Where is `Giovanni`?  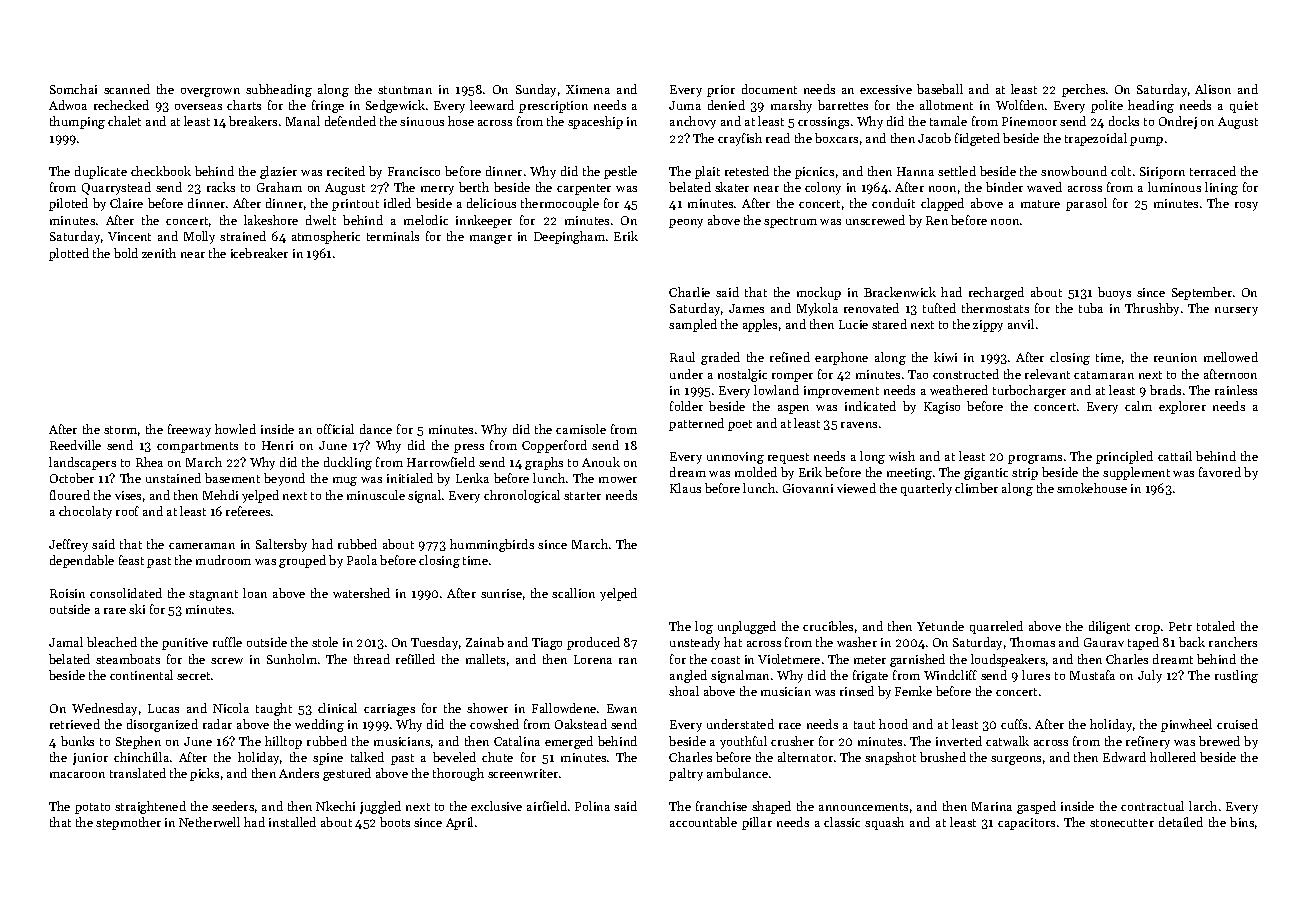
Giovanni is located at coordinates (808, 488).
